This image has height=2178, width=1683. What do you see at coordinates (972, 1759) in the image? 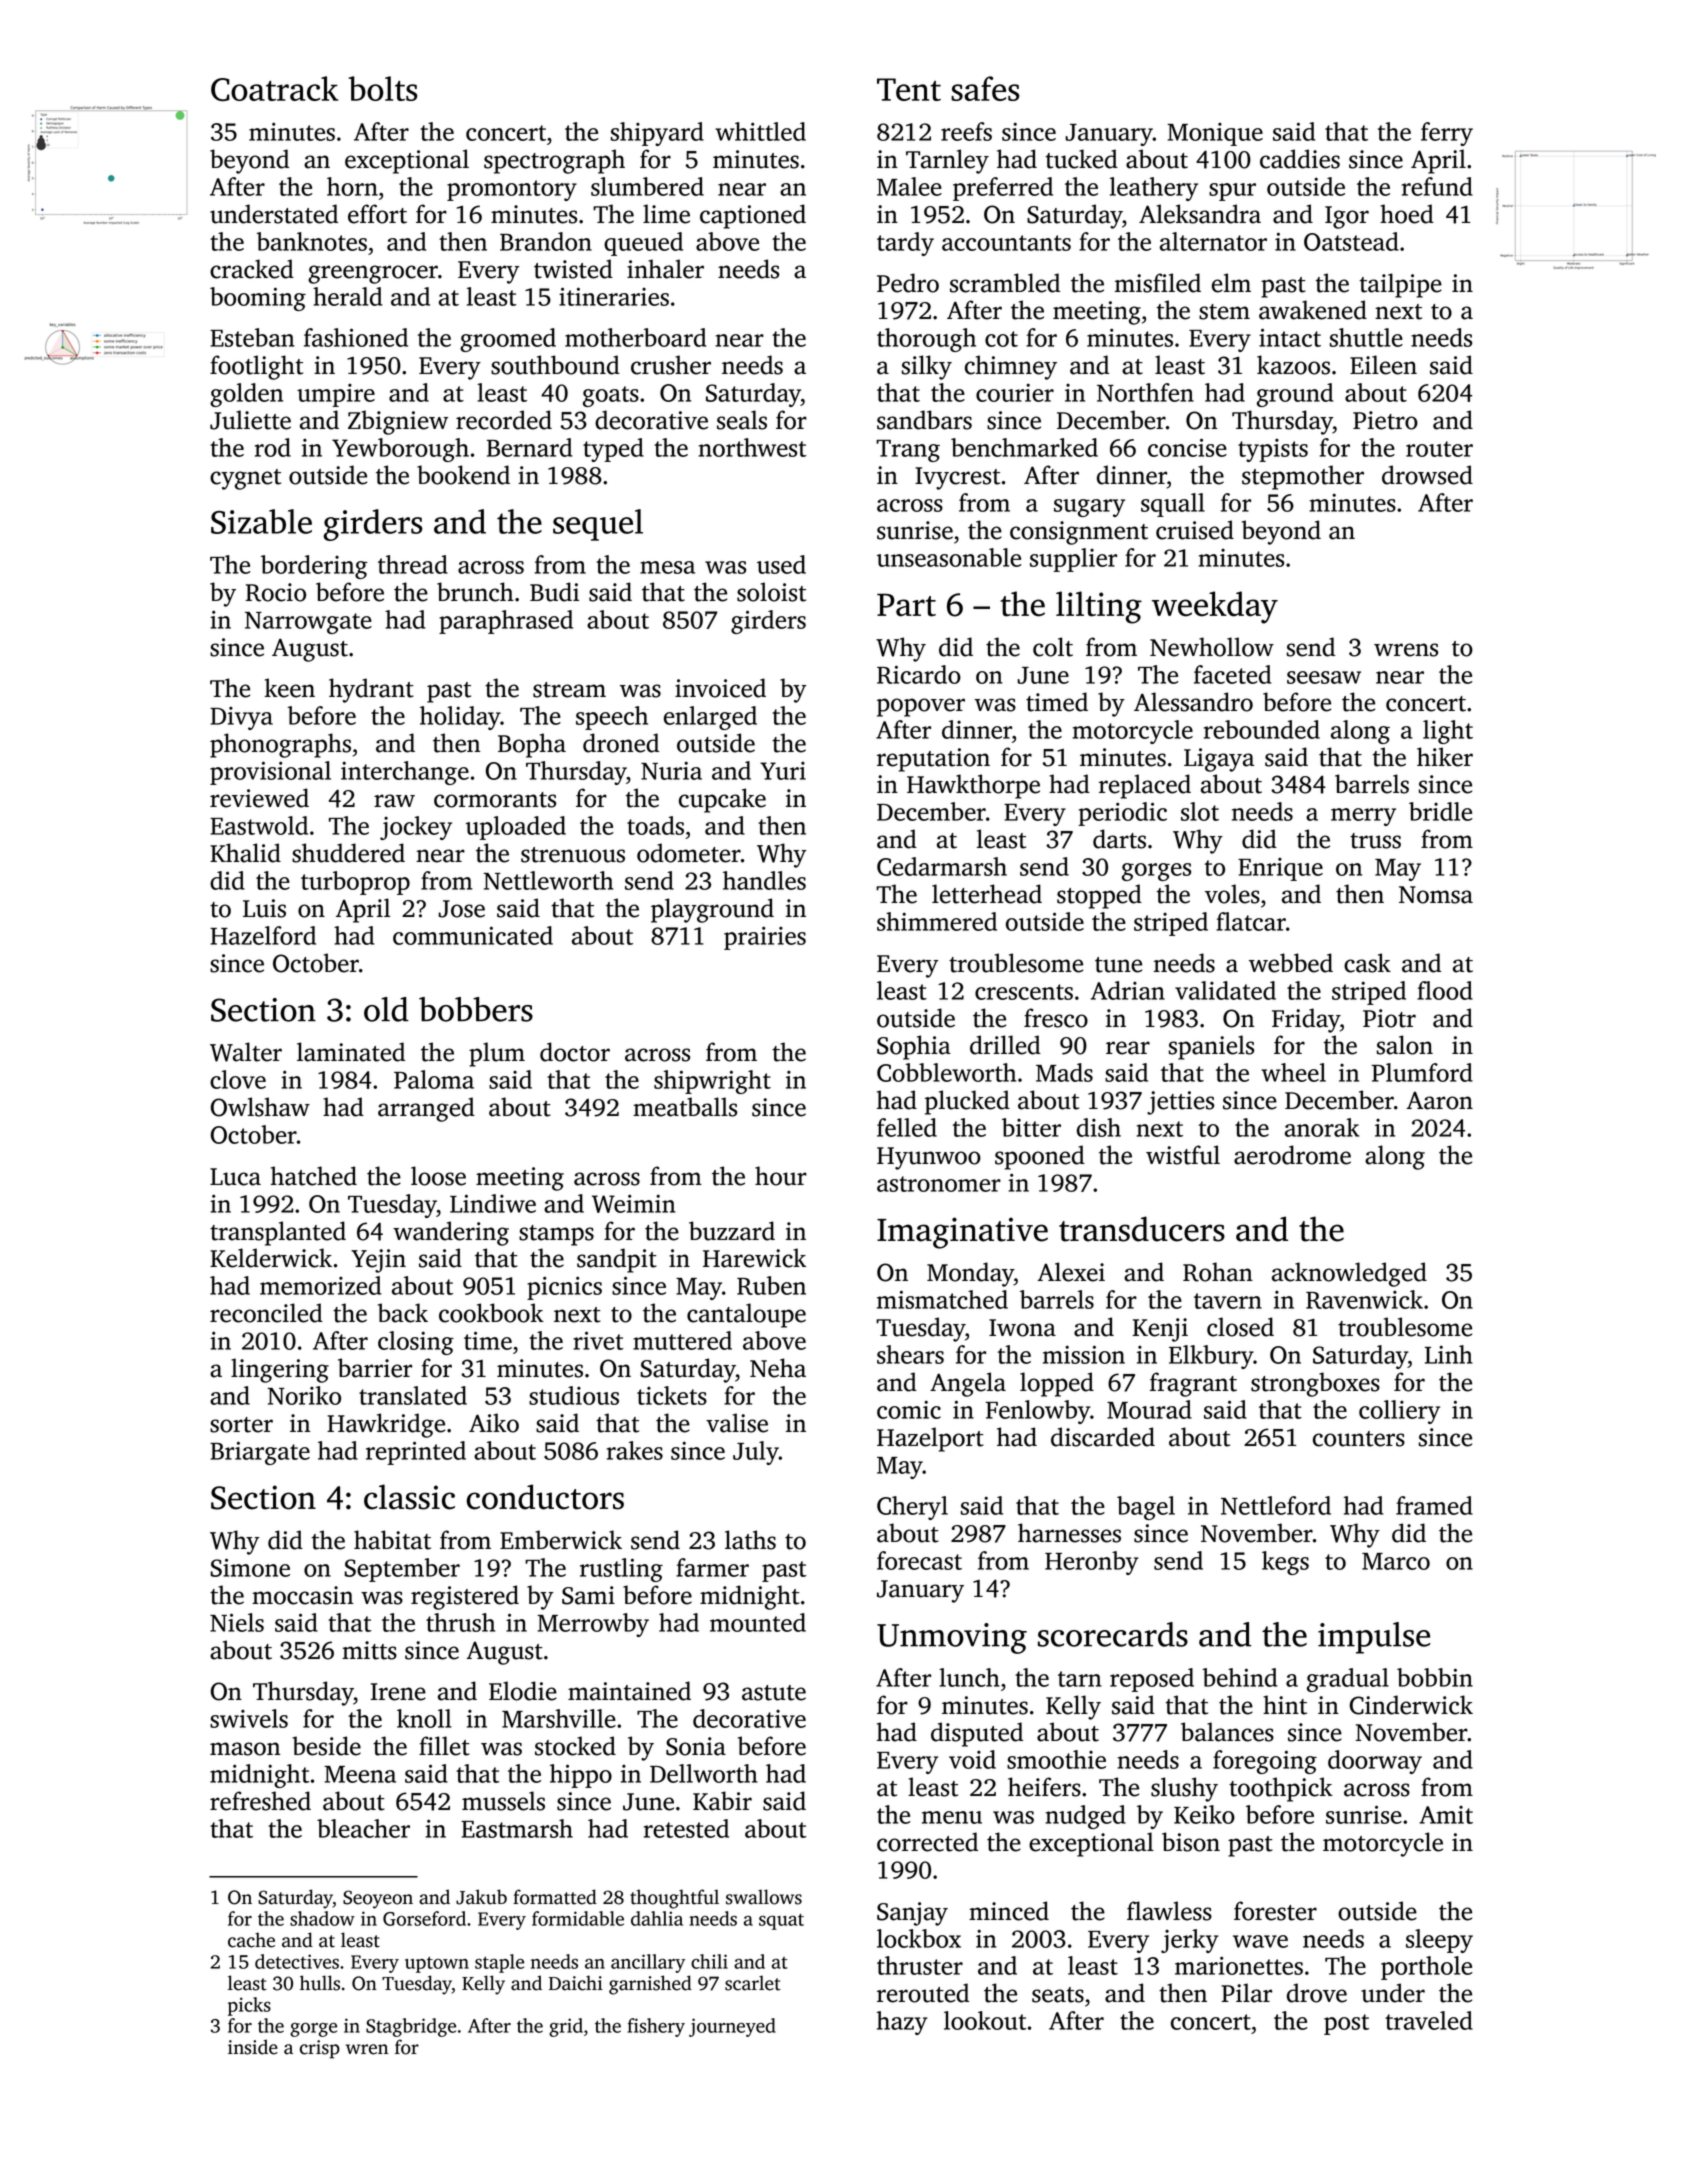
I see `void` at bounding box center [972, 1759].
